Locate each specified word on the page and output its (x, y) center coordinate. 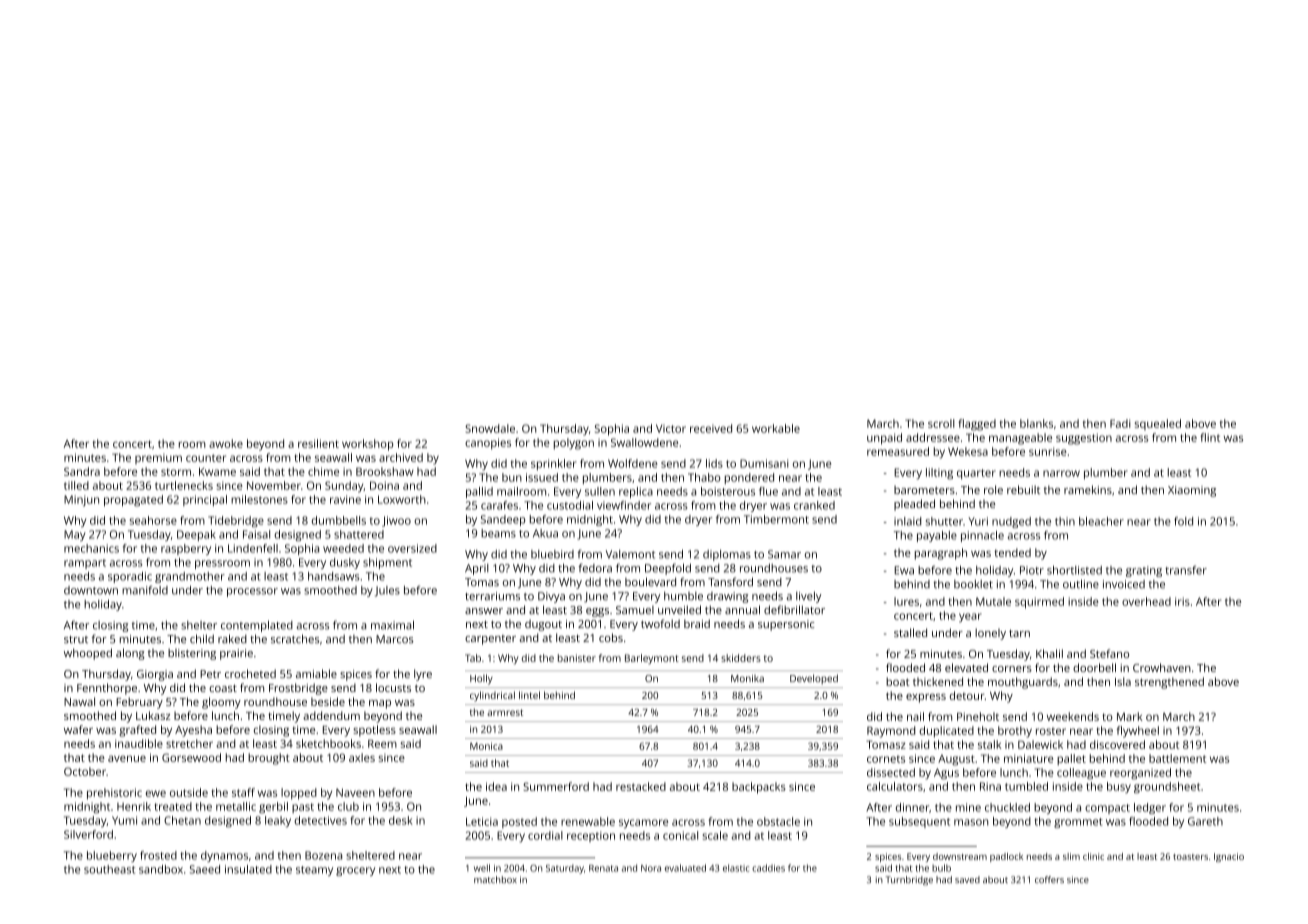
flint (1210, 437)
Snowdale (490, 428)
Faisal (256, 534)
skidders (741, 658)
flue (768, 491)
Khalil (1049, 653)
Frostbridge (298, 689)
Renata (603, 868)
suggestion (1084, 439)
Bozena (323, 855)
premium (158, 458)
